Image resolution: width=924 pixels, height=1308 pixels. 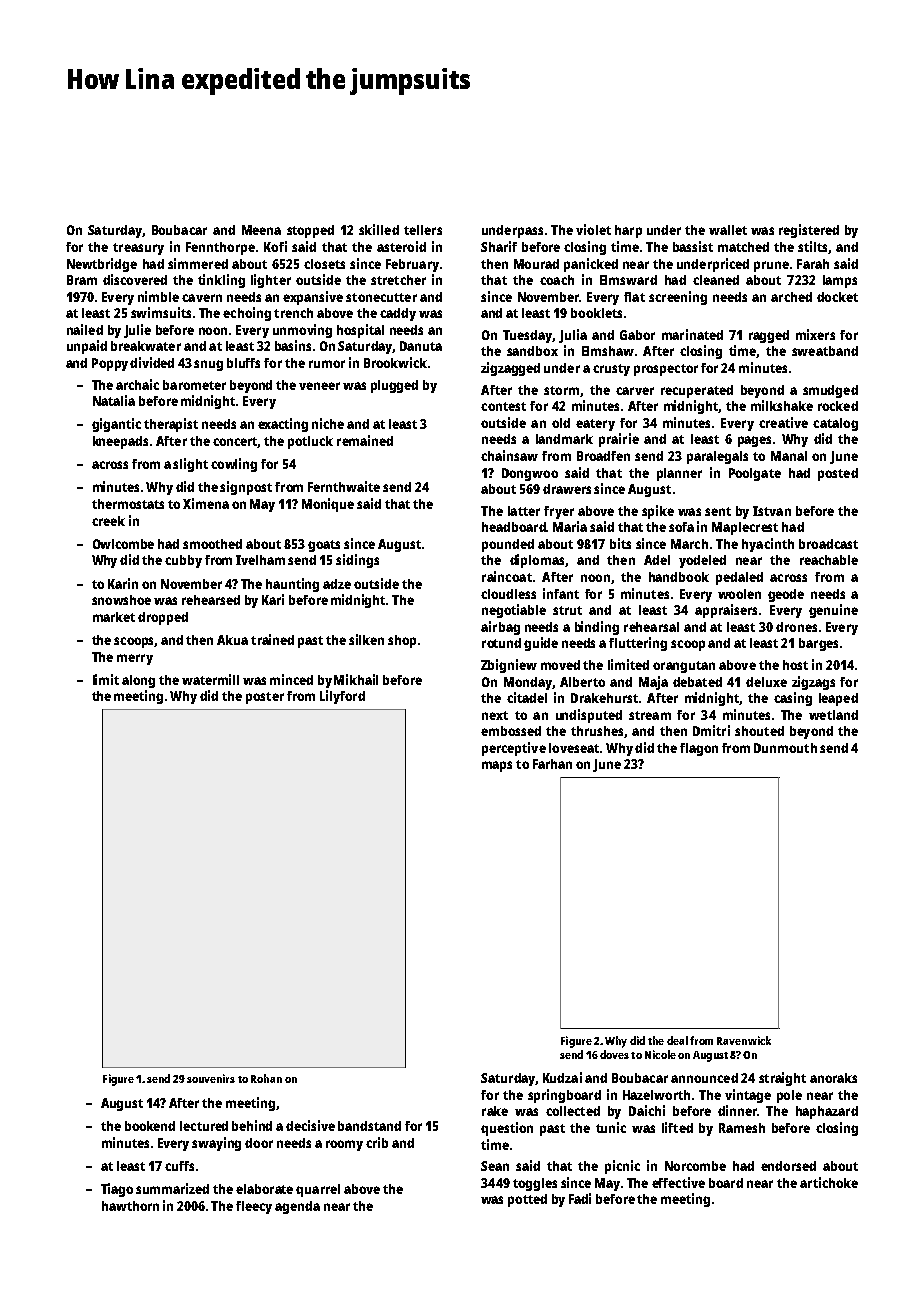 I want to click on rehearsed, so click(x=211, y=600).
